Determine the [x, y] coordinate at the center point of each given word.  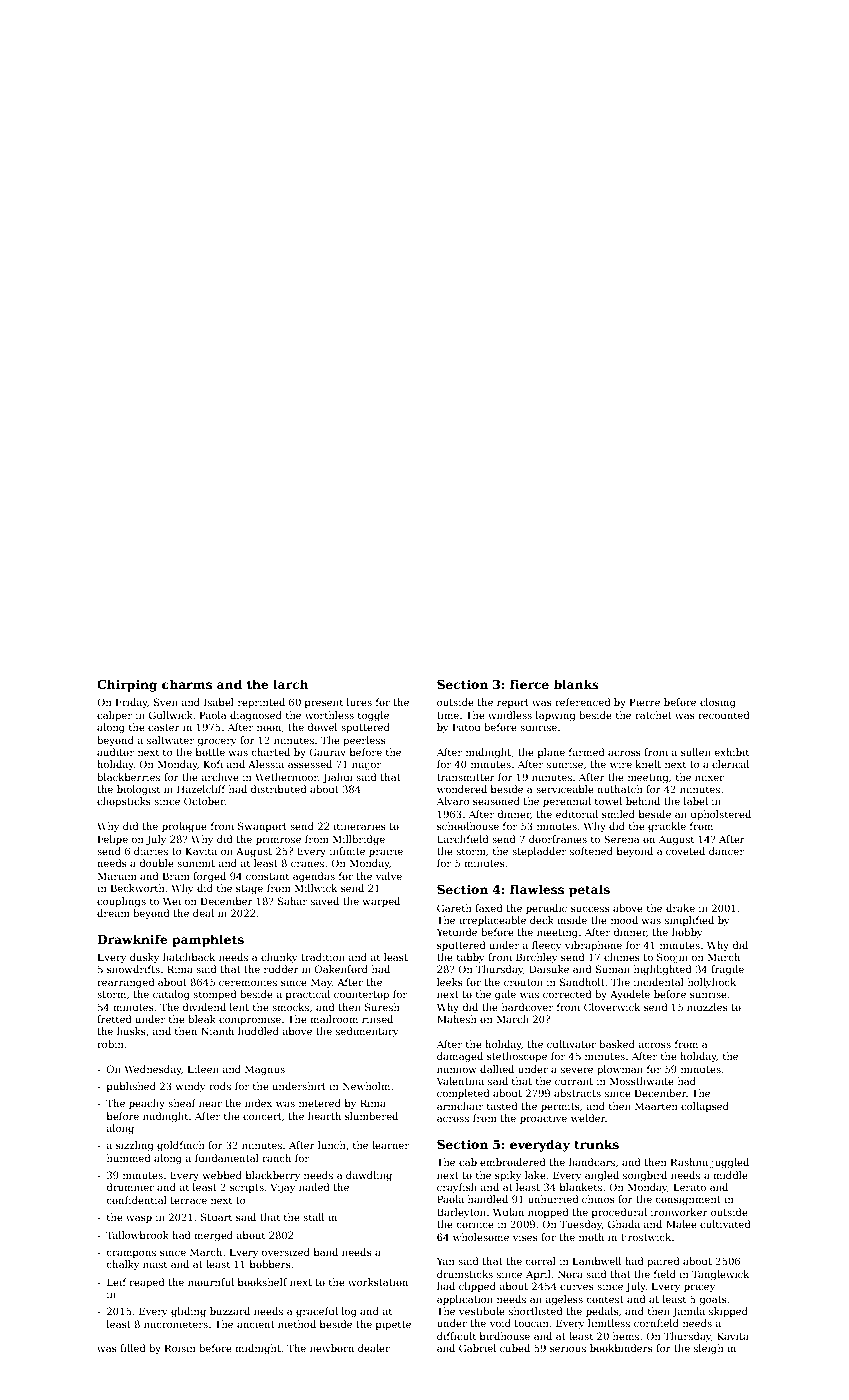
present [324, 703]
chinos [598, 1199]
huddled [258, 1031]
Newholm [366, 1086]
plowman [620, 1070]
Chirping [127, 685]
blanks [576, 684]
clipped [477, 1287]
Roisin [180, 1348]
